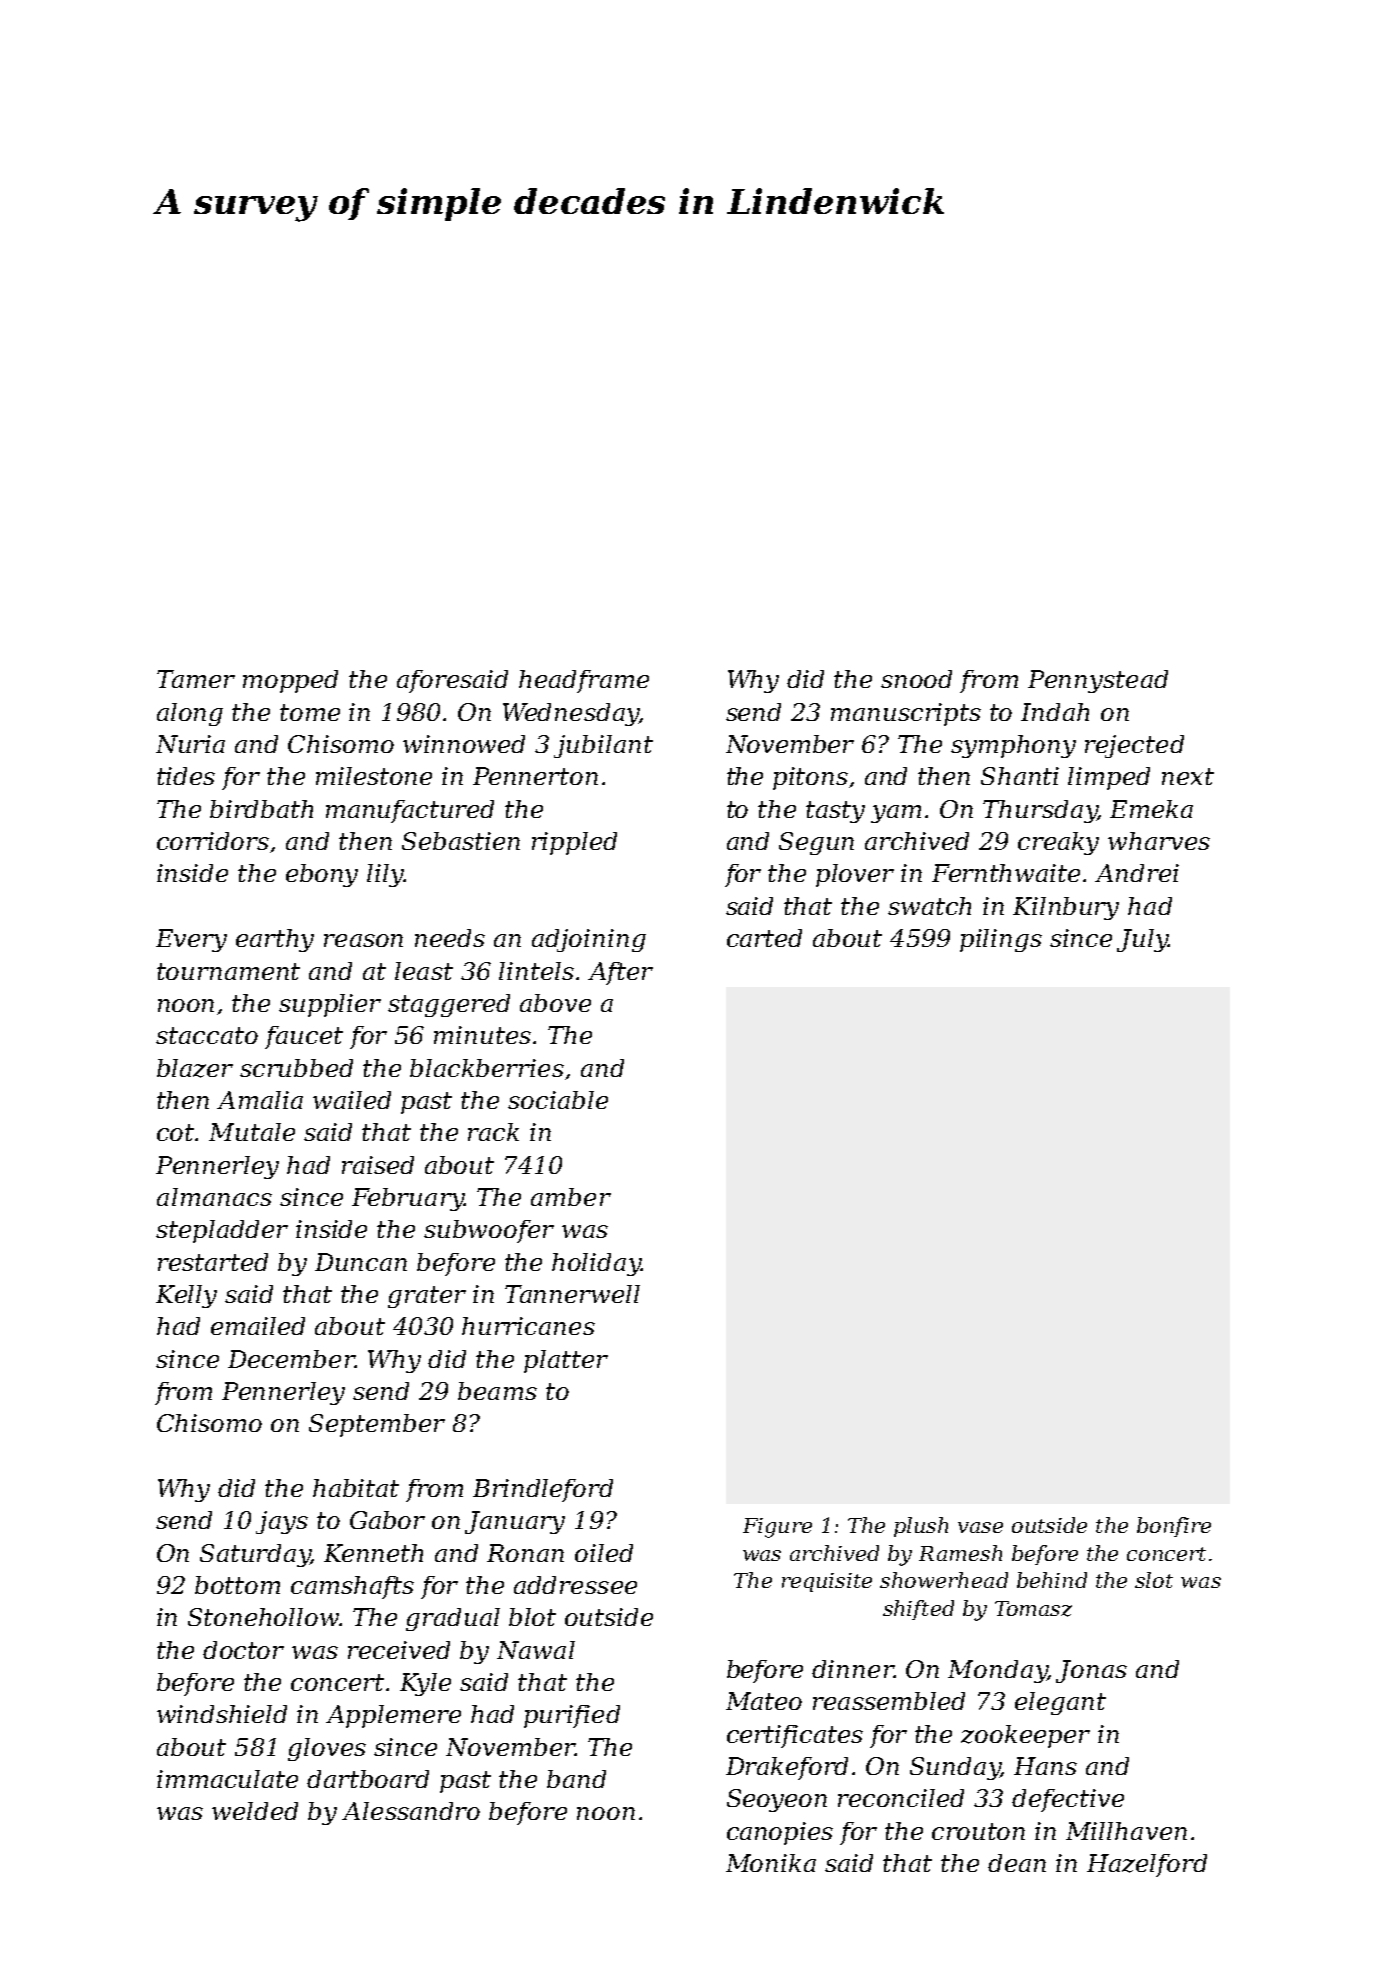  What do you see at coordinates (777, 1528) in the image?
I see `Figure` at bounding box center [777, 1528].
